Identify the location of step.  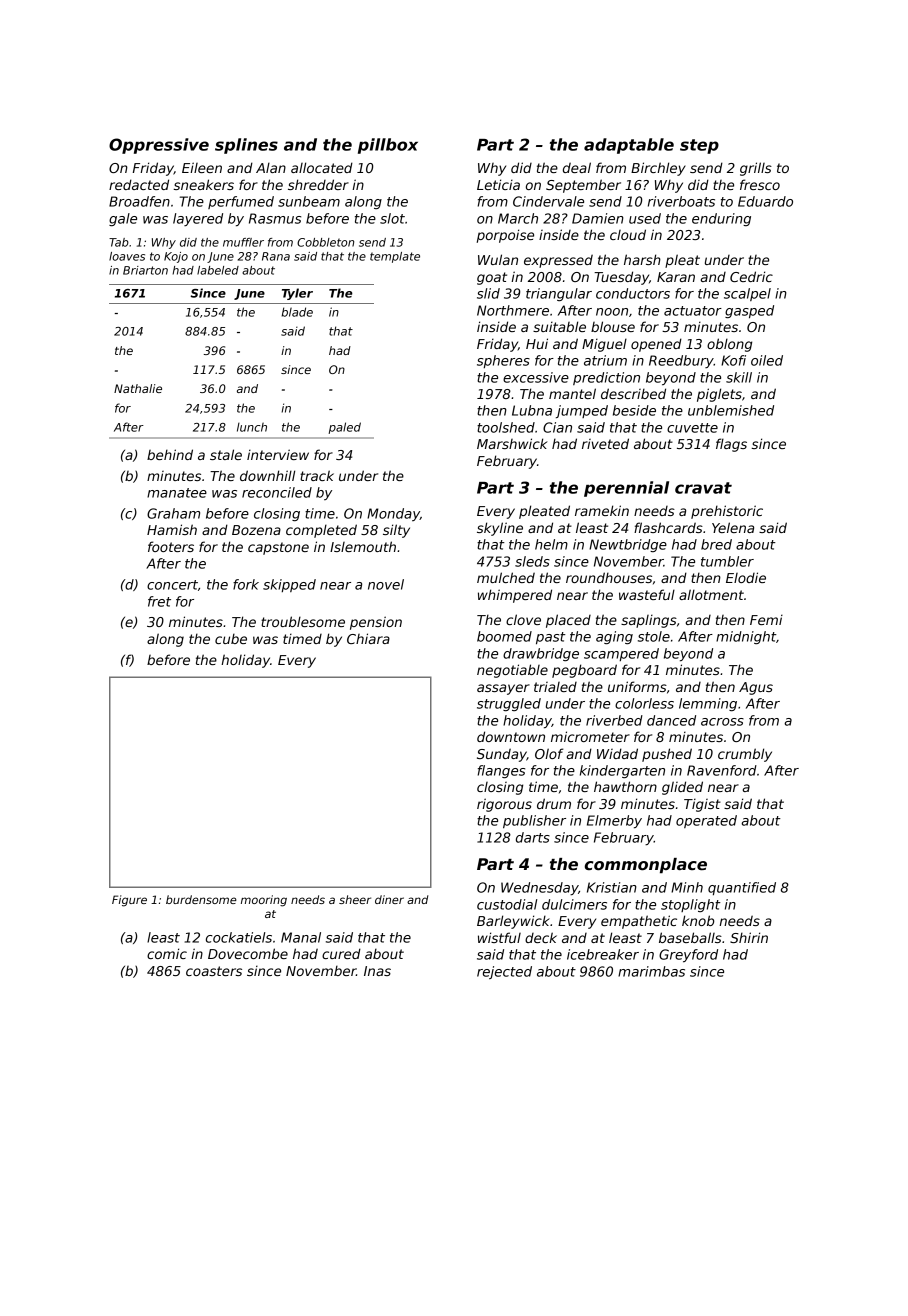
(699, 146).
